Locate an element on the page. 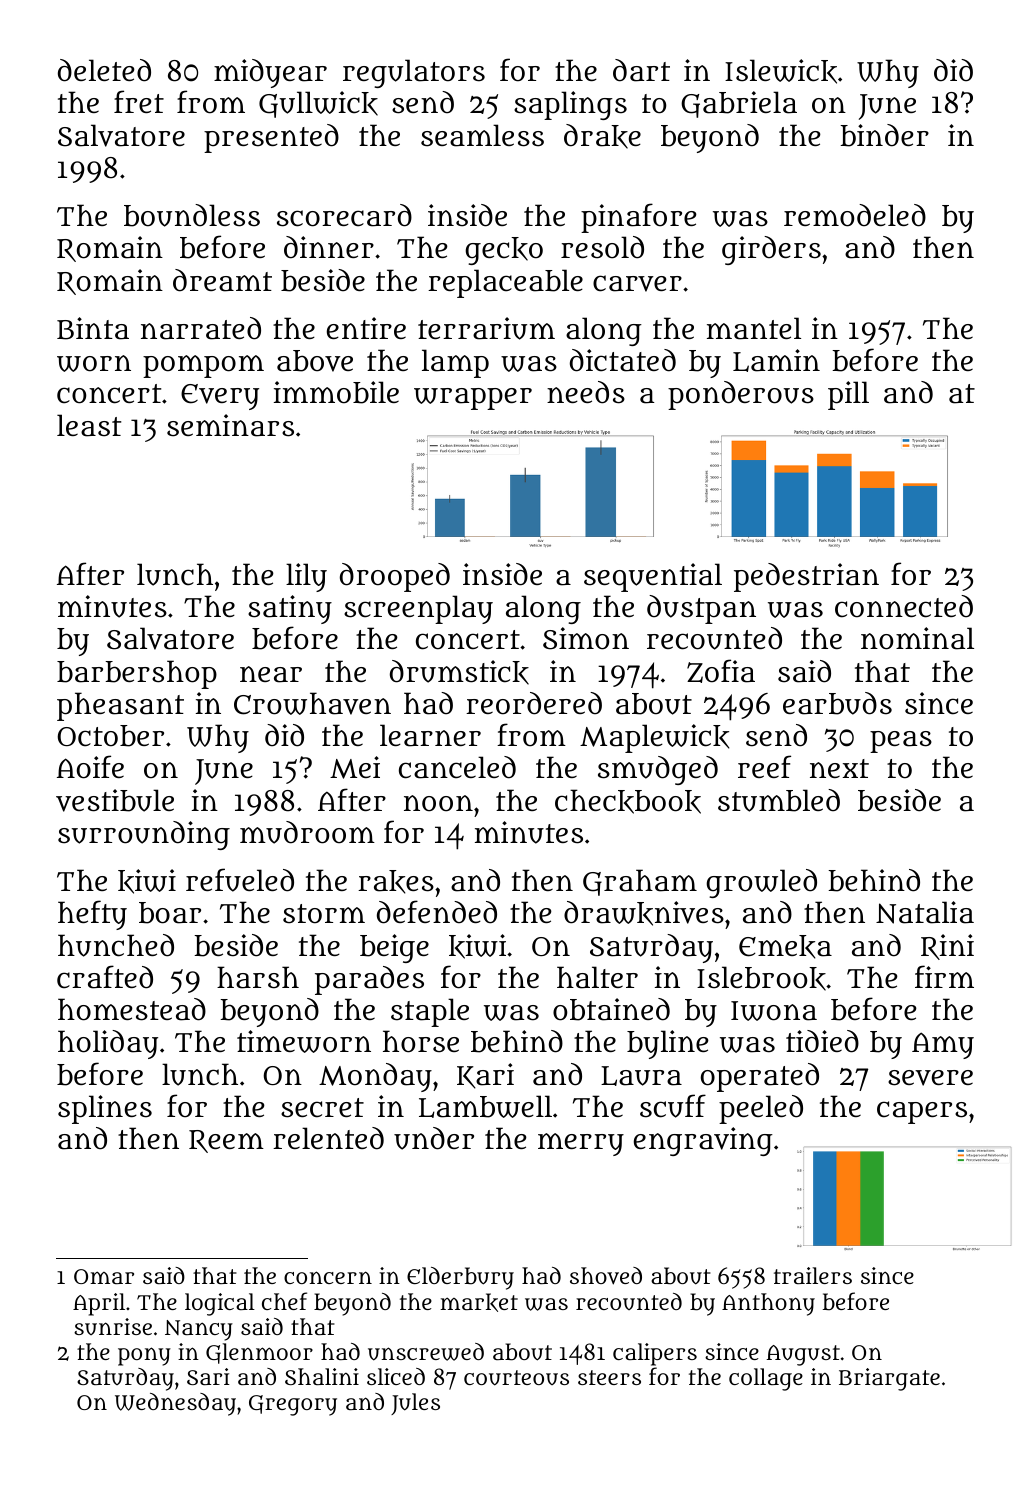 This image has height=1493, width=1031. harsh is located at coordinates (258, 977).
